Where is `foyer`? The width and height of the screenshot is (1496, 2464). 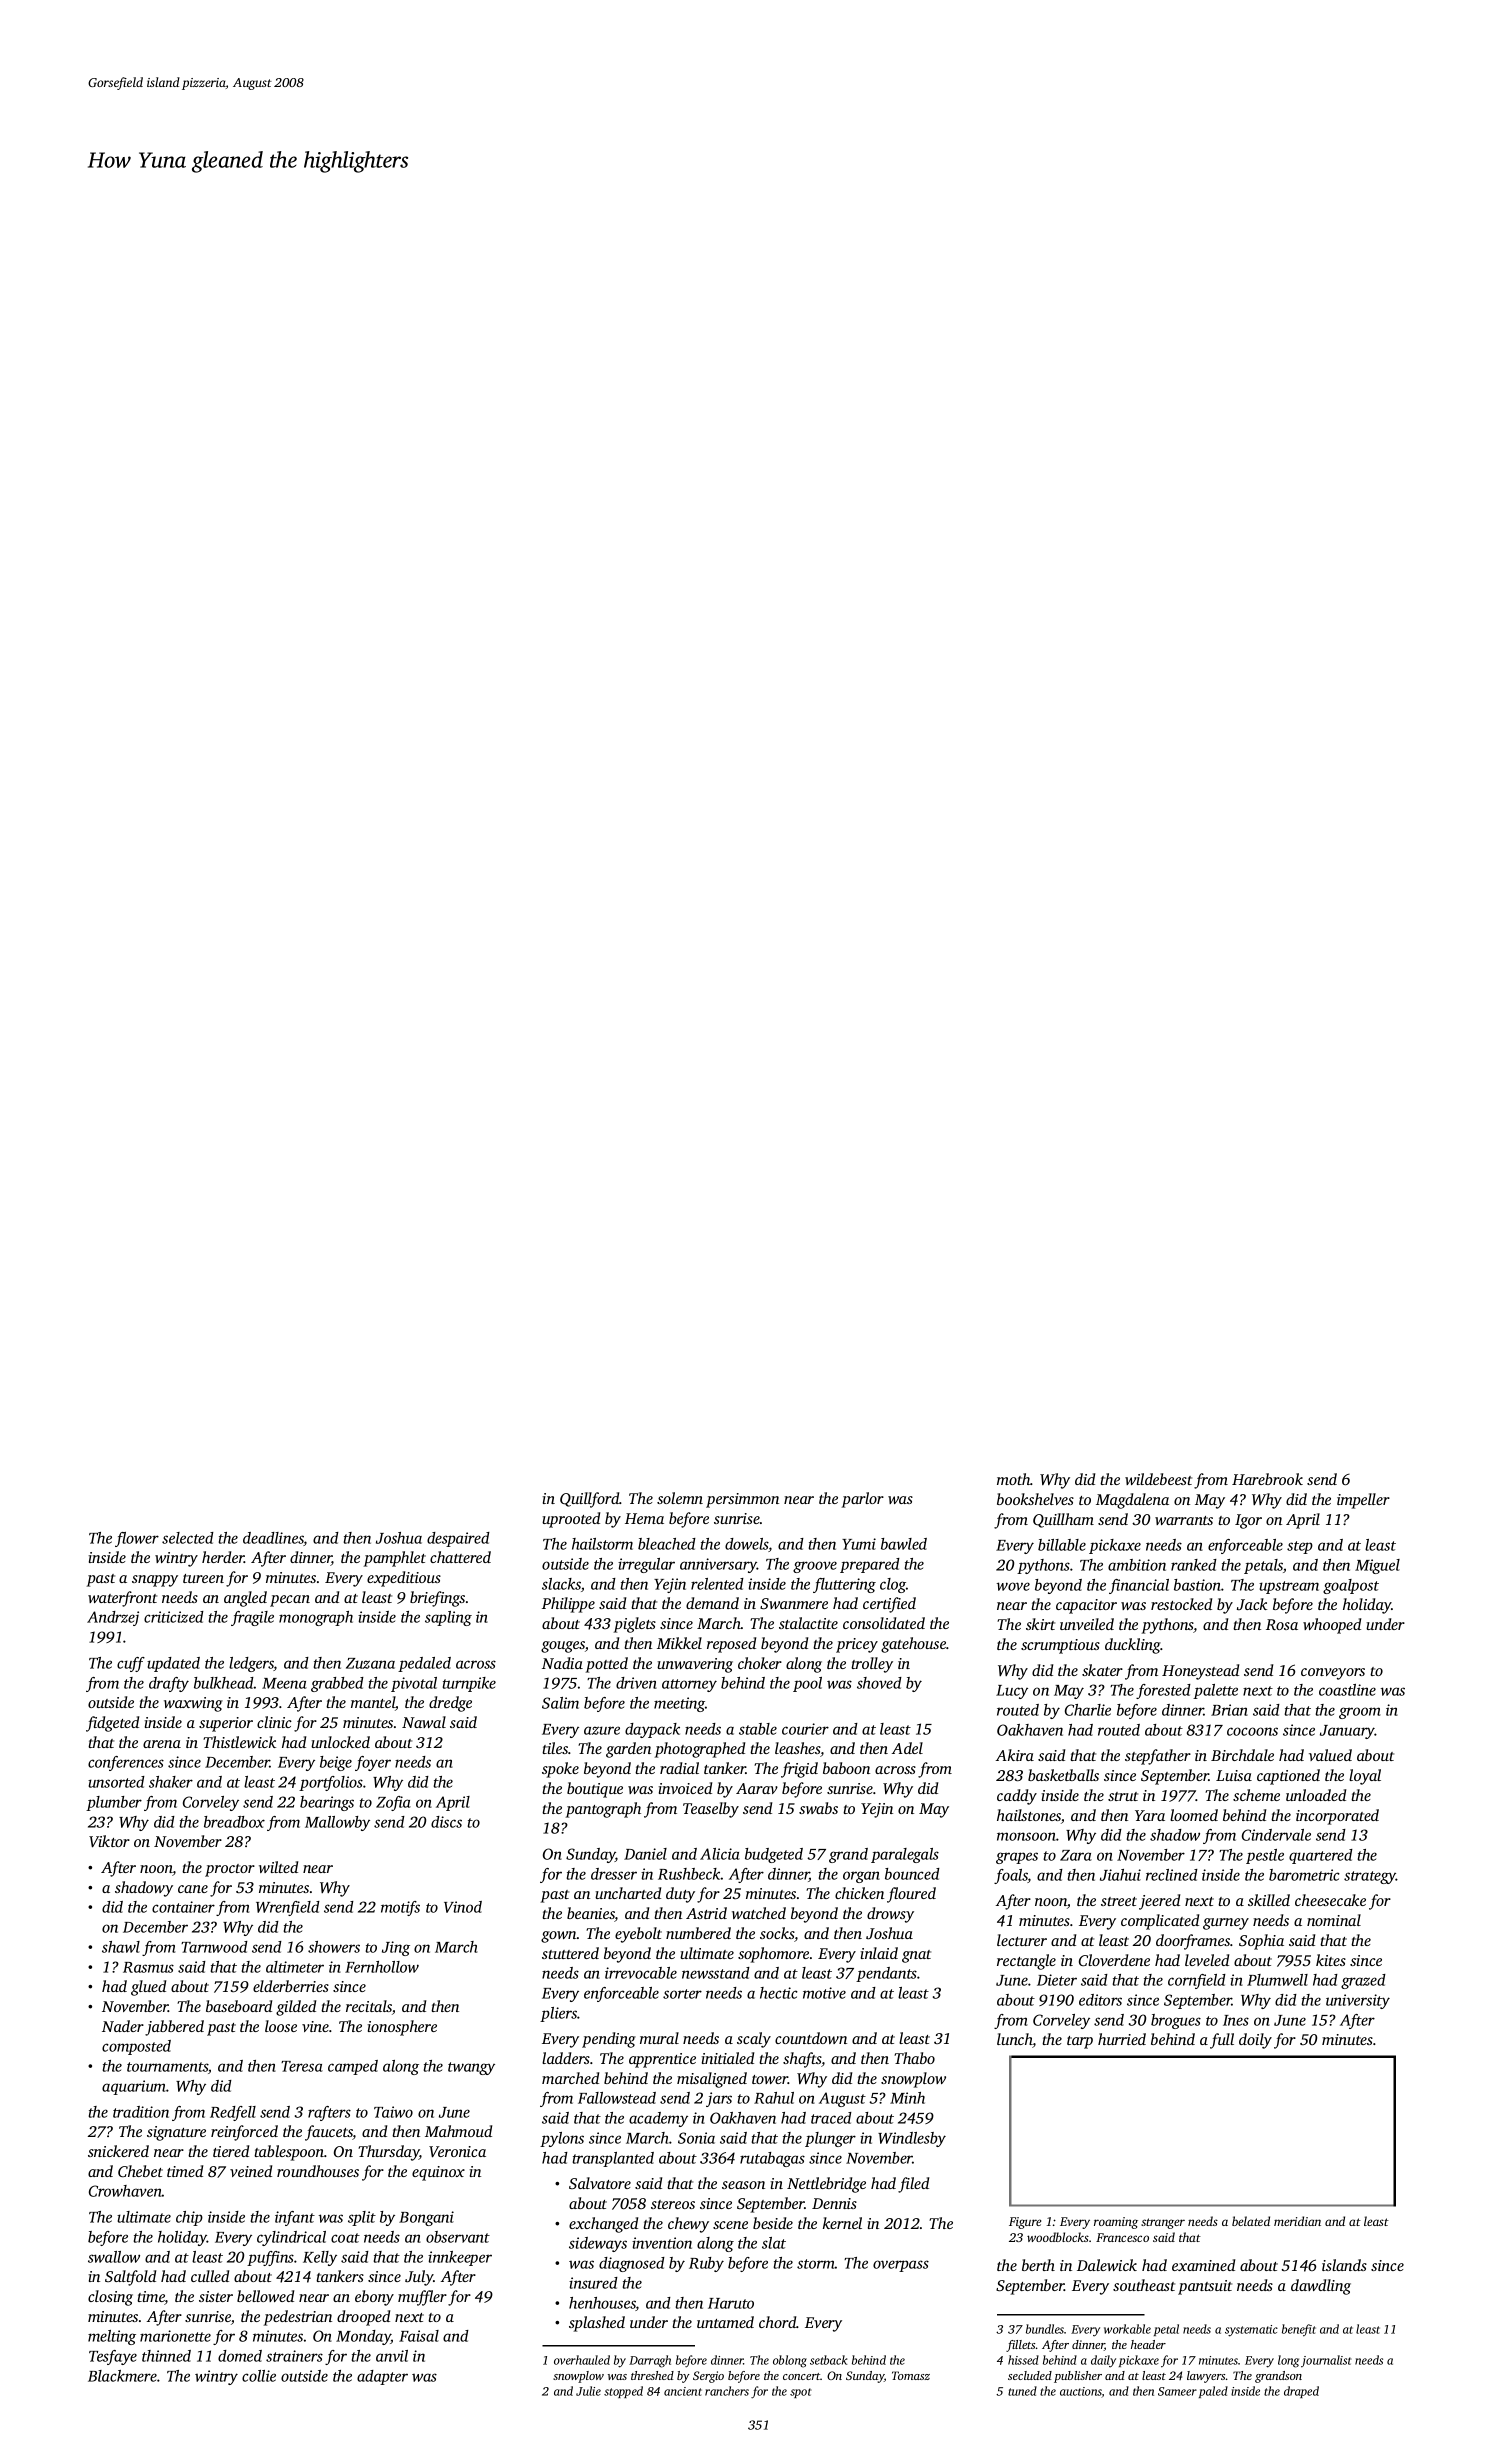 foyer is located at coordinates (373, 1763).
